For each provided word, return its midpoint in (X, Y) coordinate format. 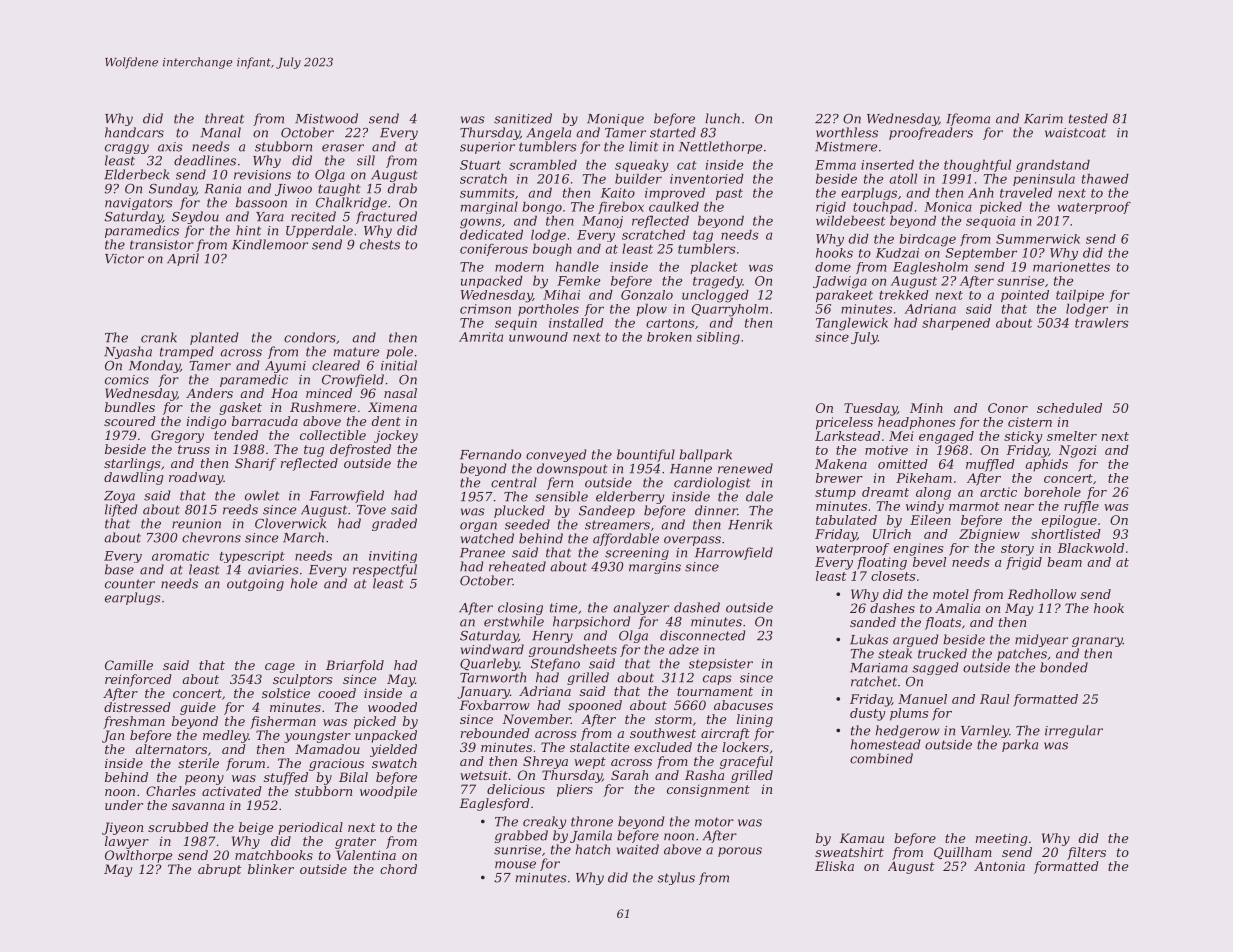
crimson (485, 309)
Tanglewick (852, 324)
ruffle (1081, 507)
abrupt (219, 870)
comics (127, 380)
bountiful (646, 455)
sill (366, 160)
